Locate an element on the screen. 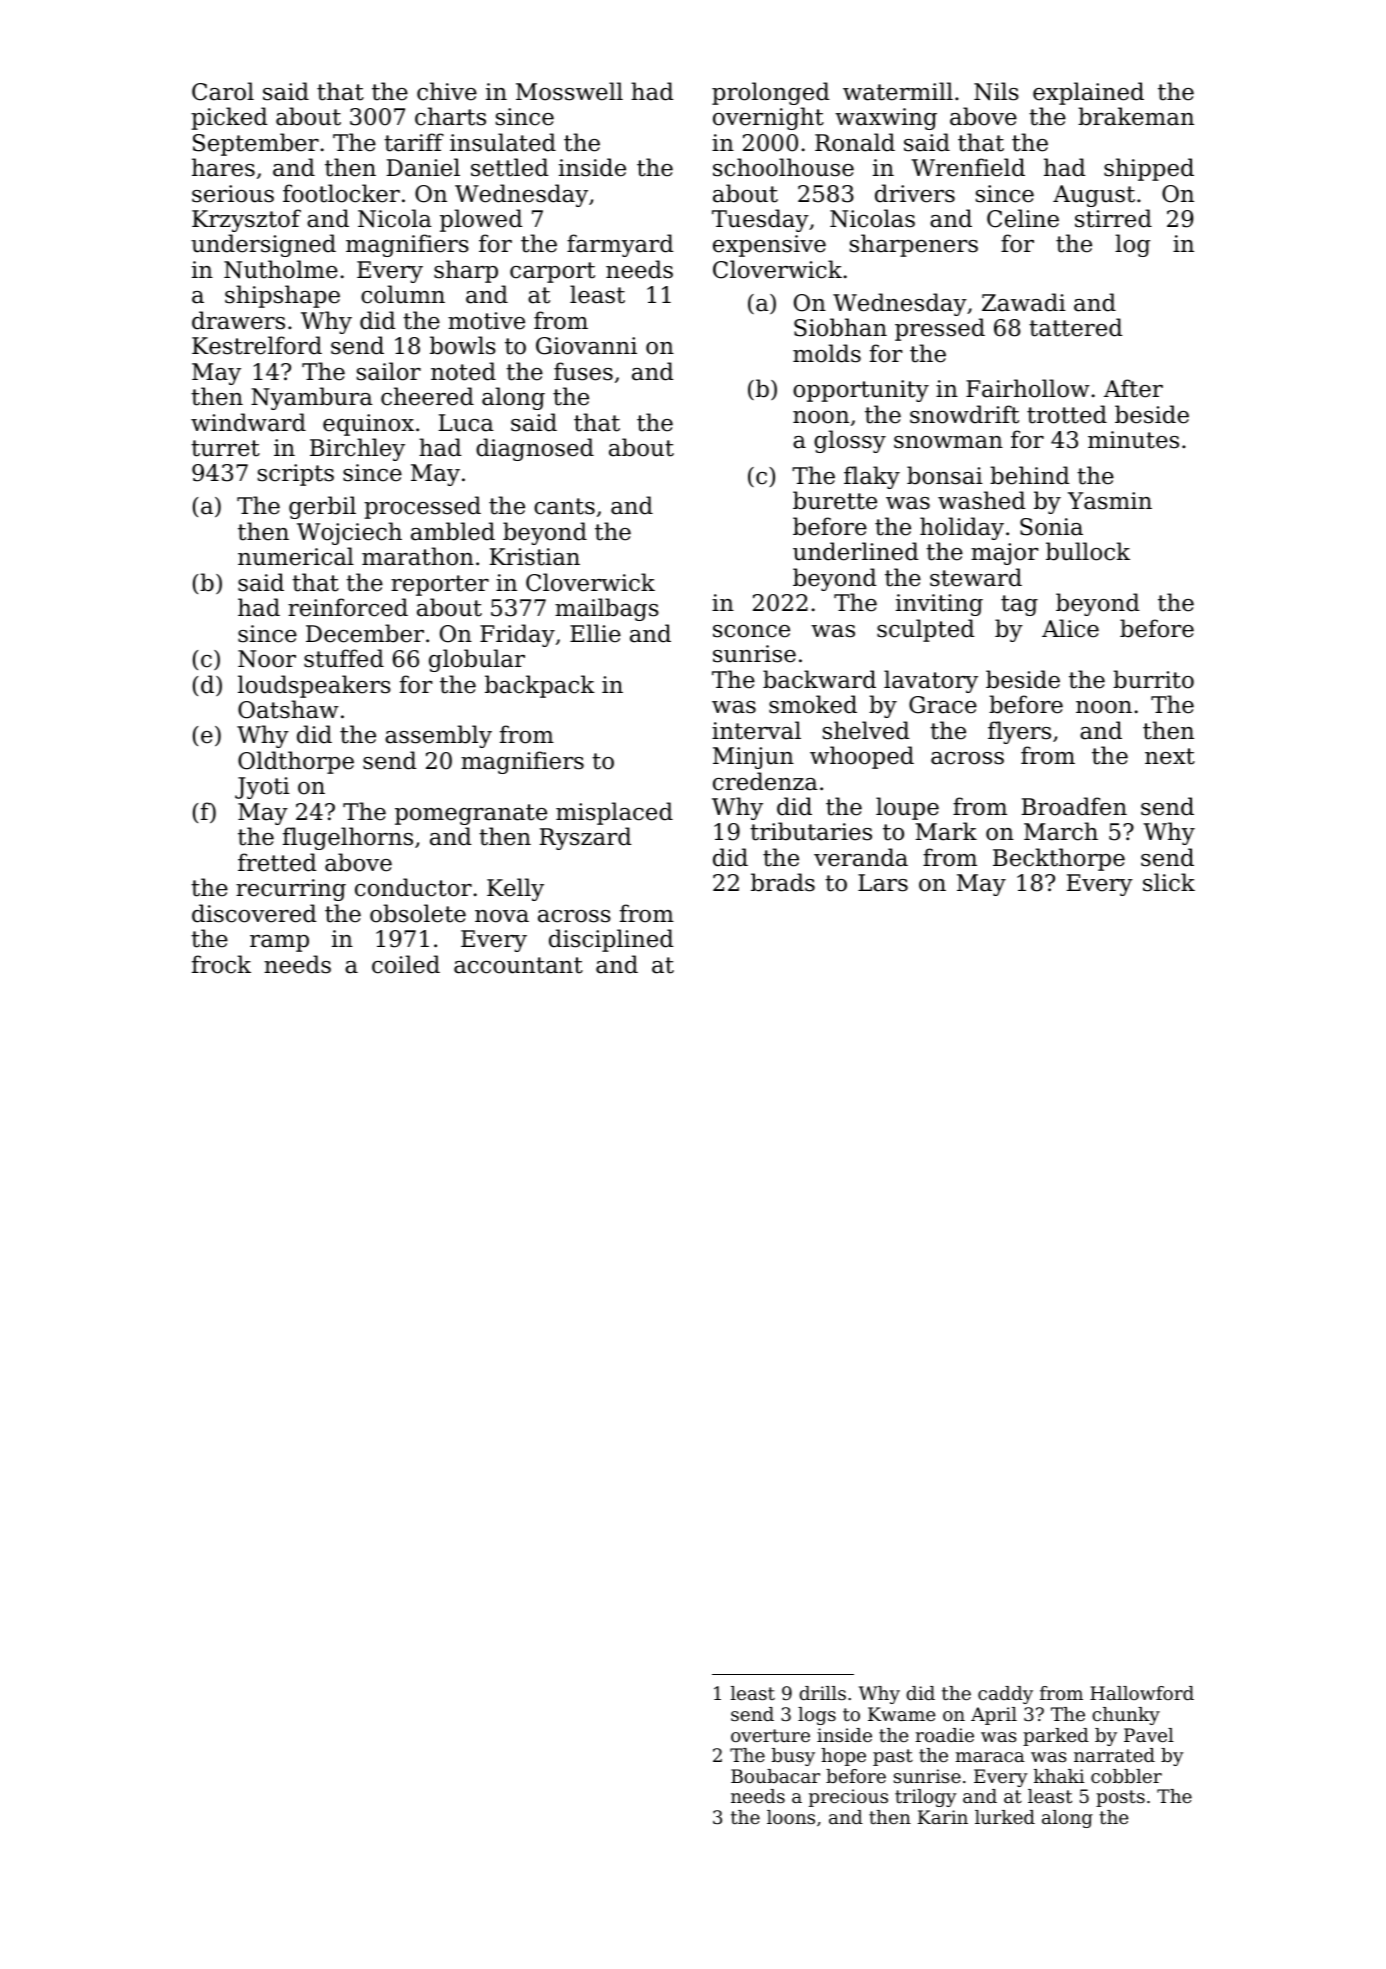 The image size is (1386, 1969). Nyambura is located at coordinates (312, 398).
